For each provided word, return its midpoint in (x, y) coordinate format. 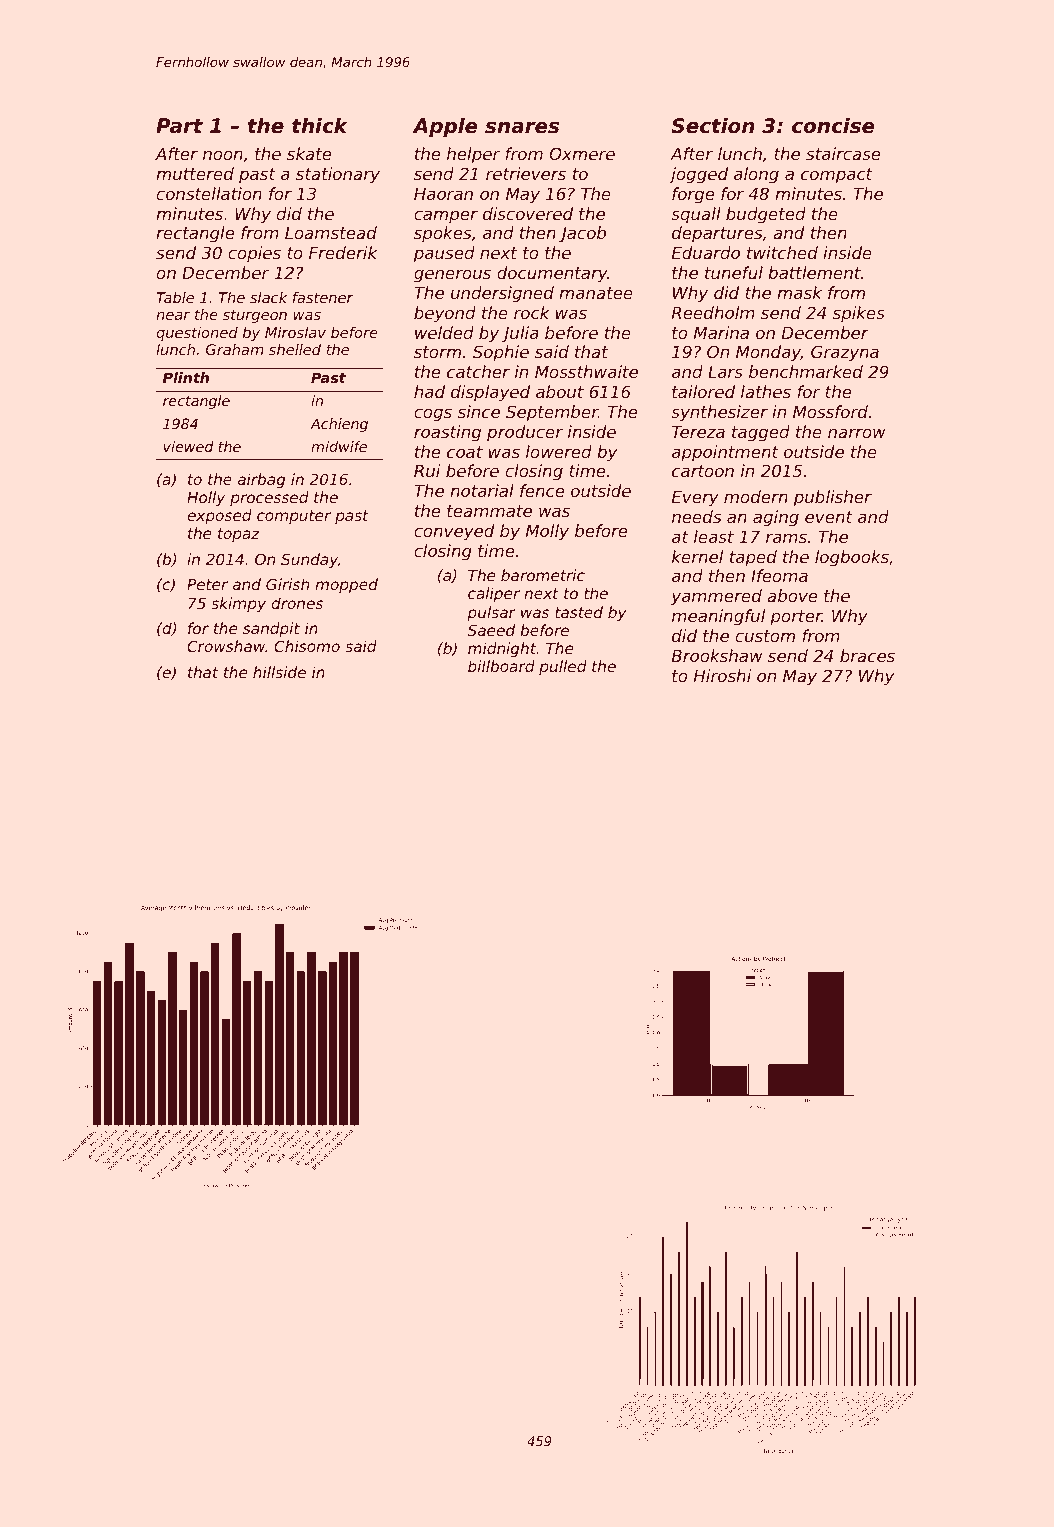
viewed (188, 446)
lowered (559, 451)
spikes (859, 314)
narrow (857, 433)
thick (320, 125)
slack (268, 297)
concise (833, 126)
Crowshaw (226, 646)
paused (444, 254)
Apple (445, 127)
